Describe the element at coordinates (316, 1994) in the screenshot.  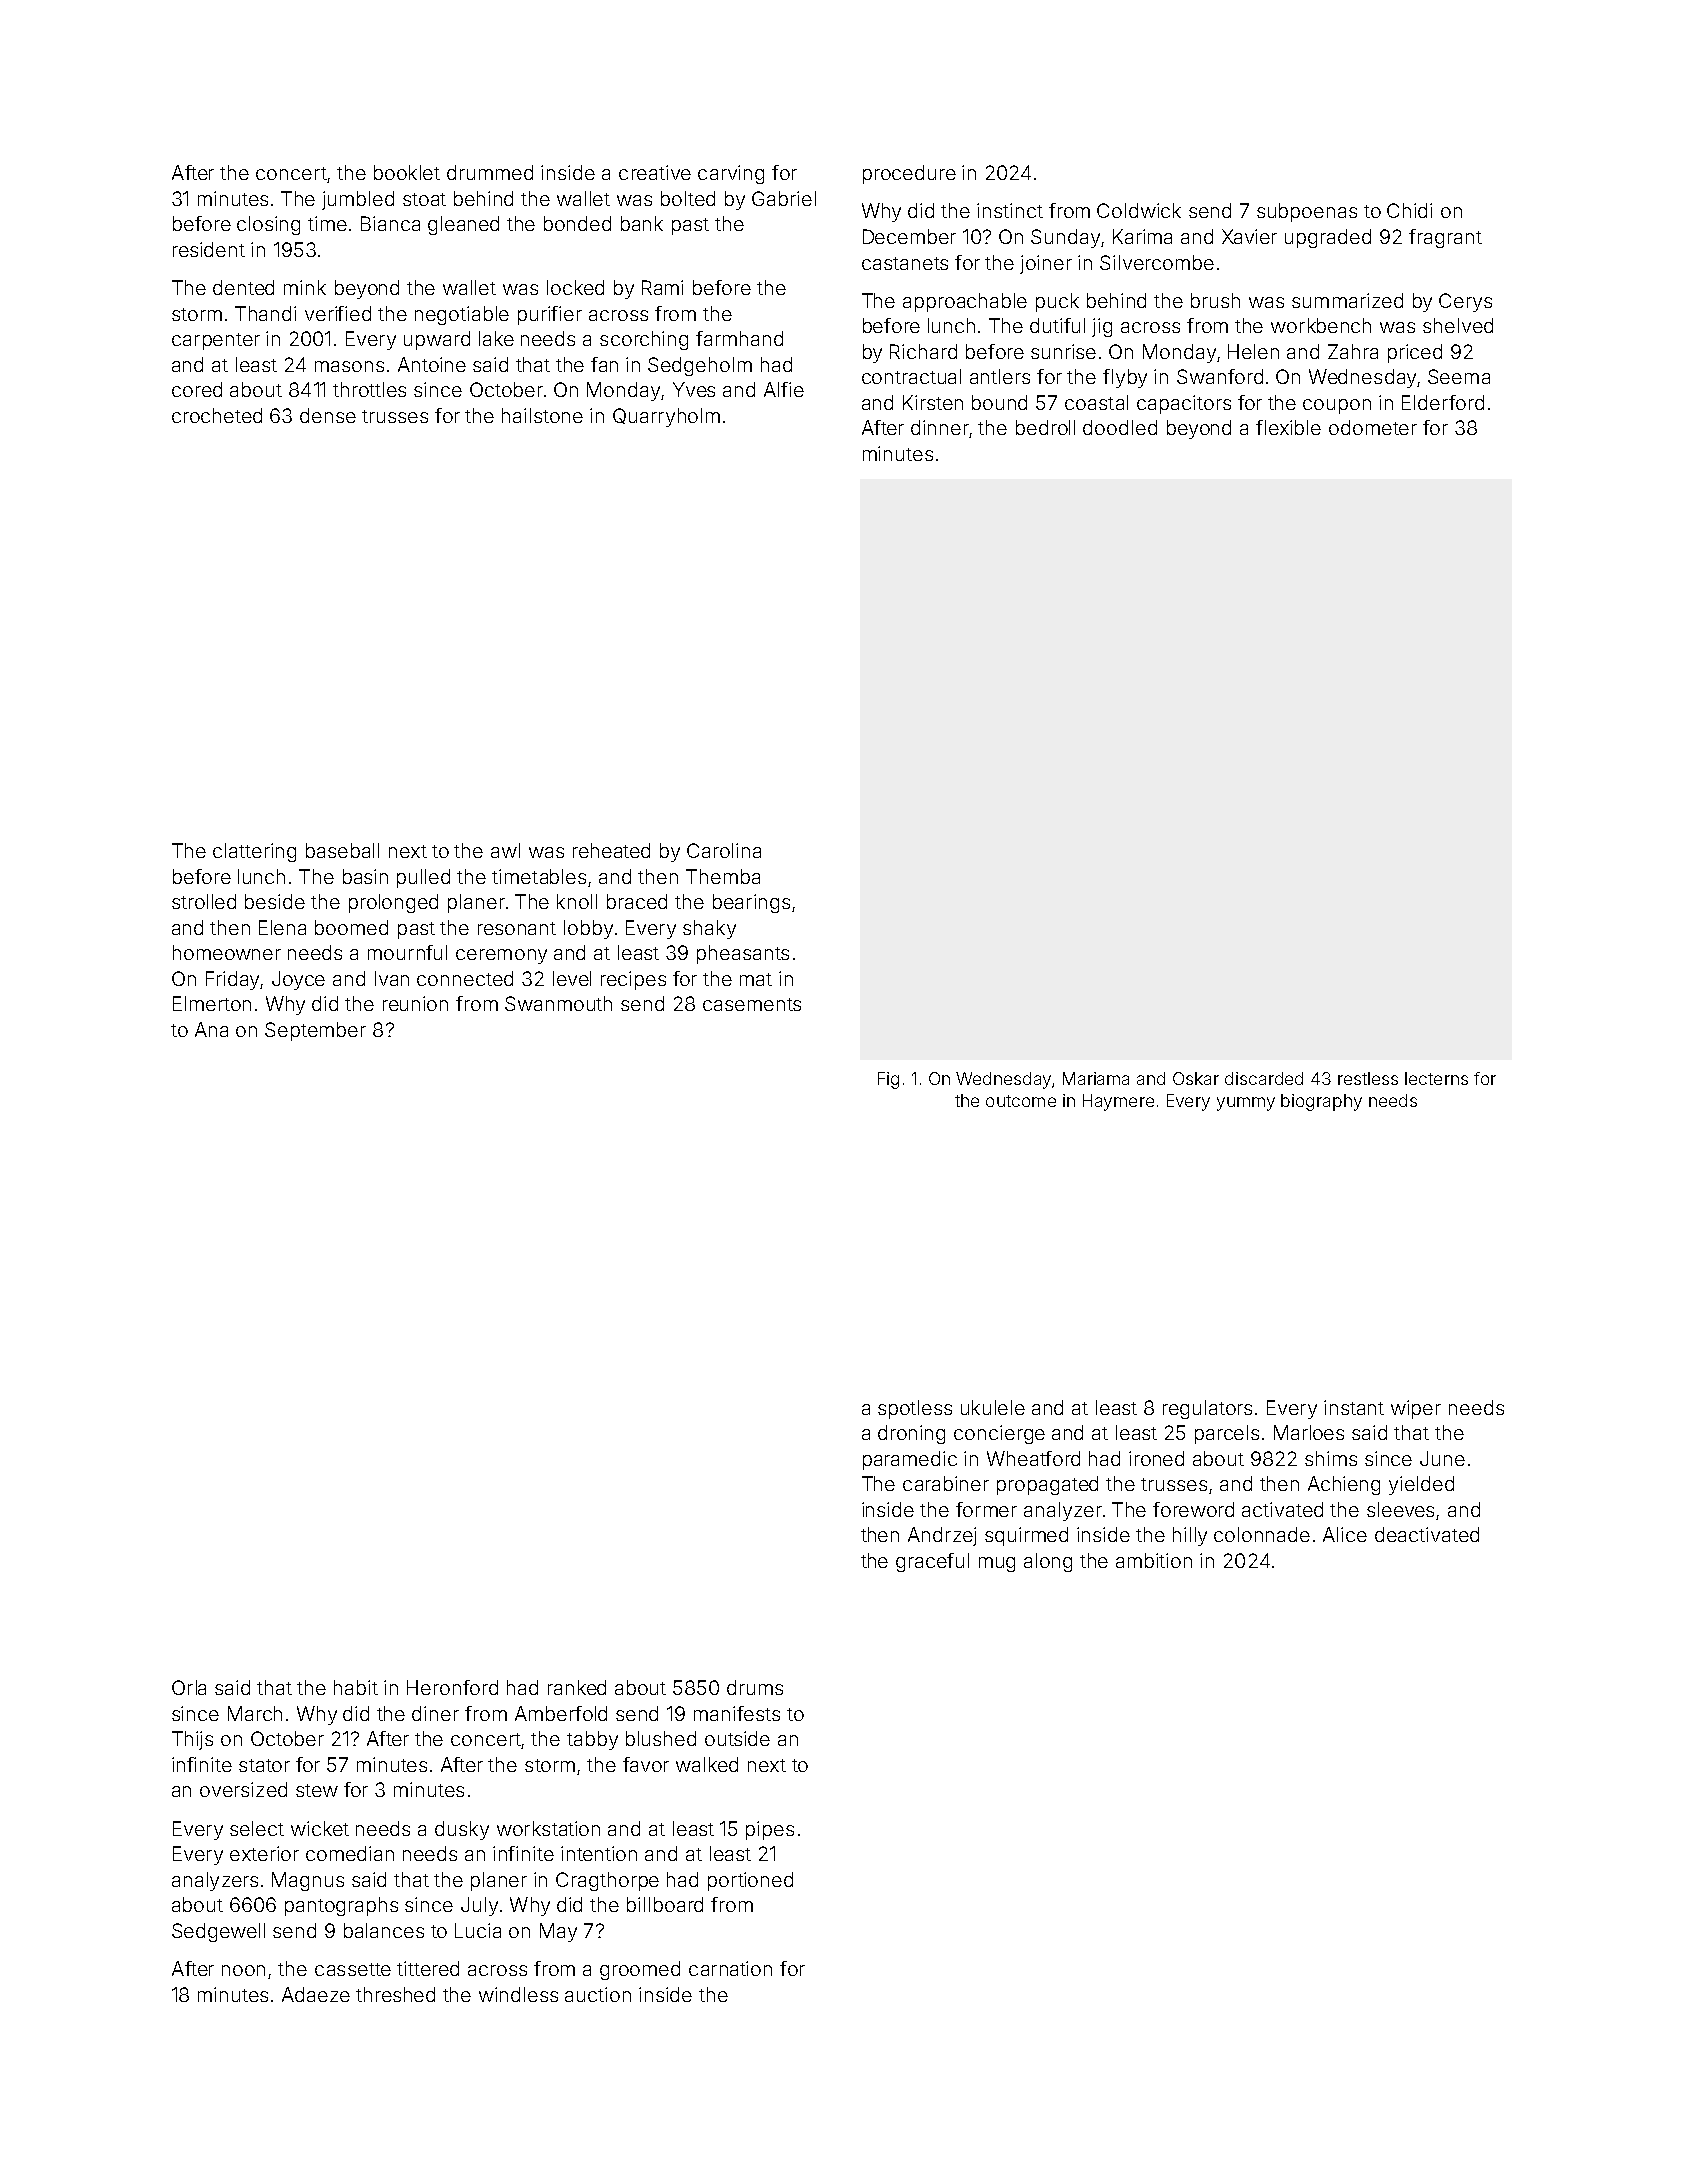
I see `Adaeze` at that location.
